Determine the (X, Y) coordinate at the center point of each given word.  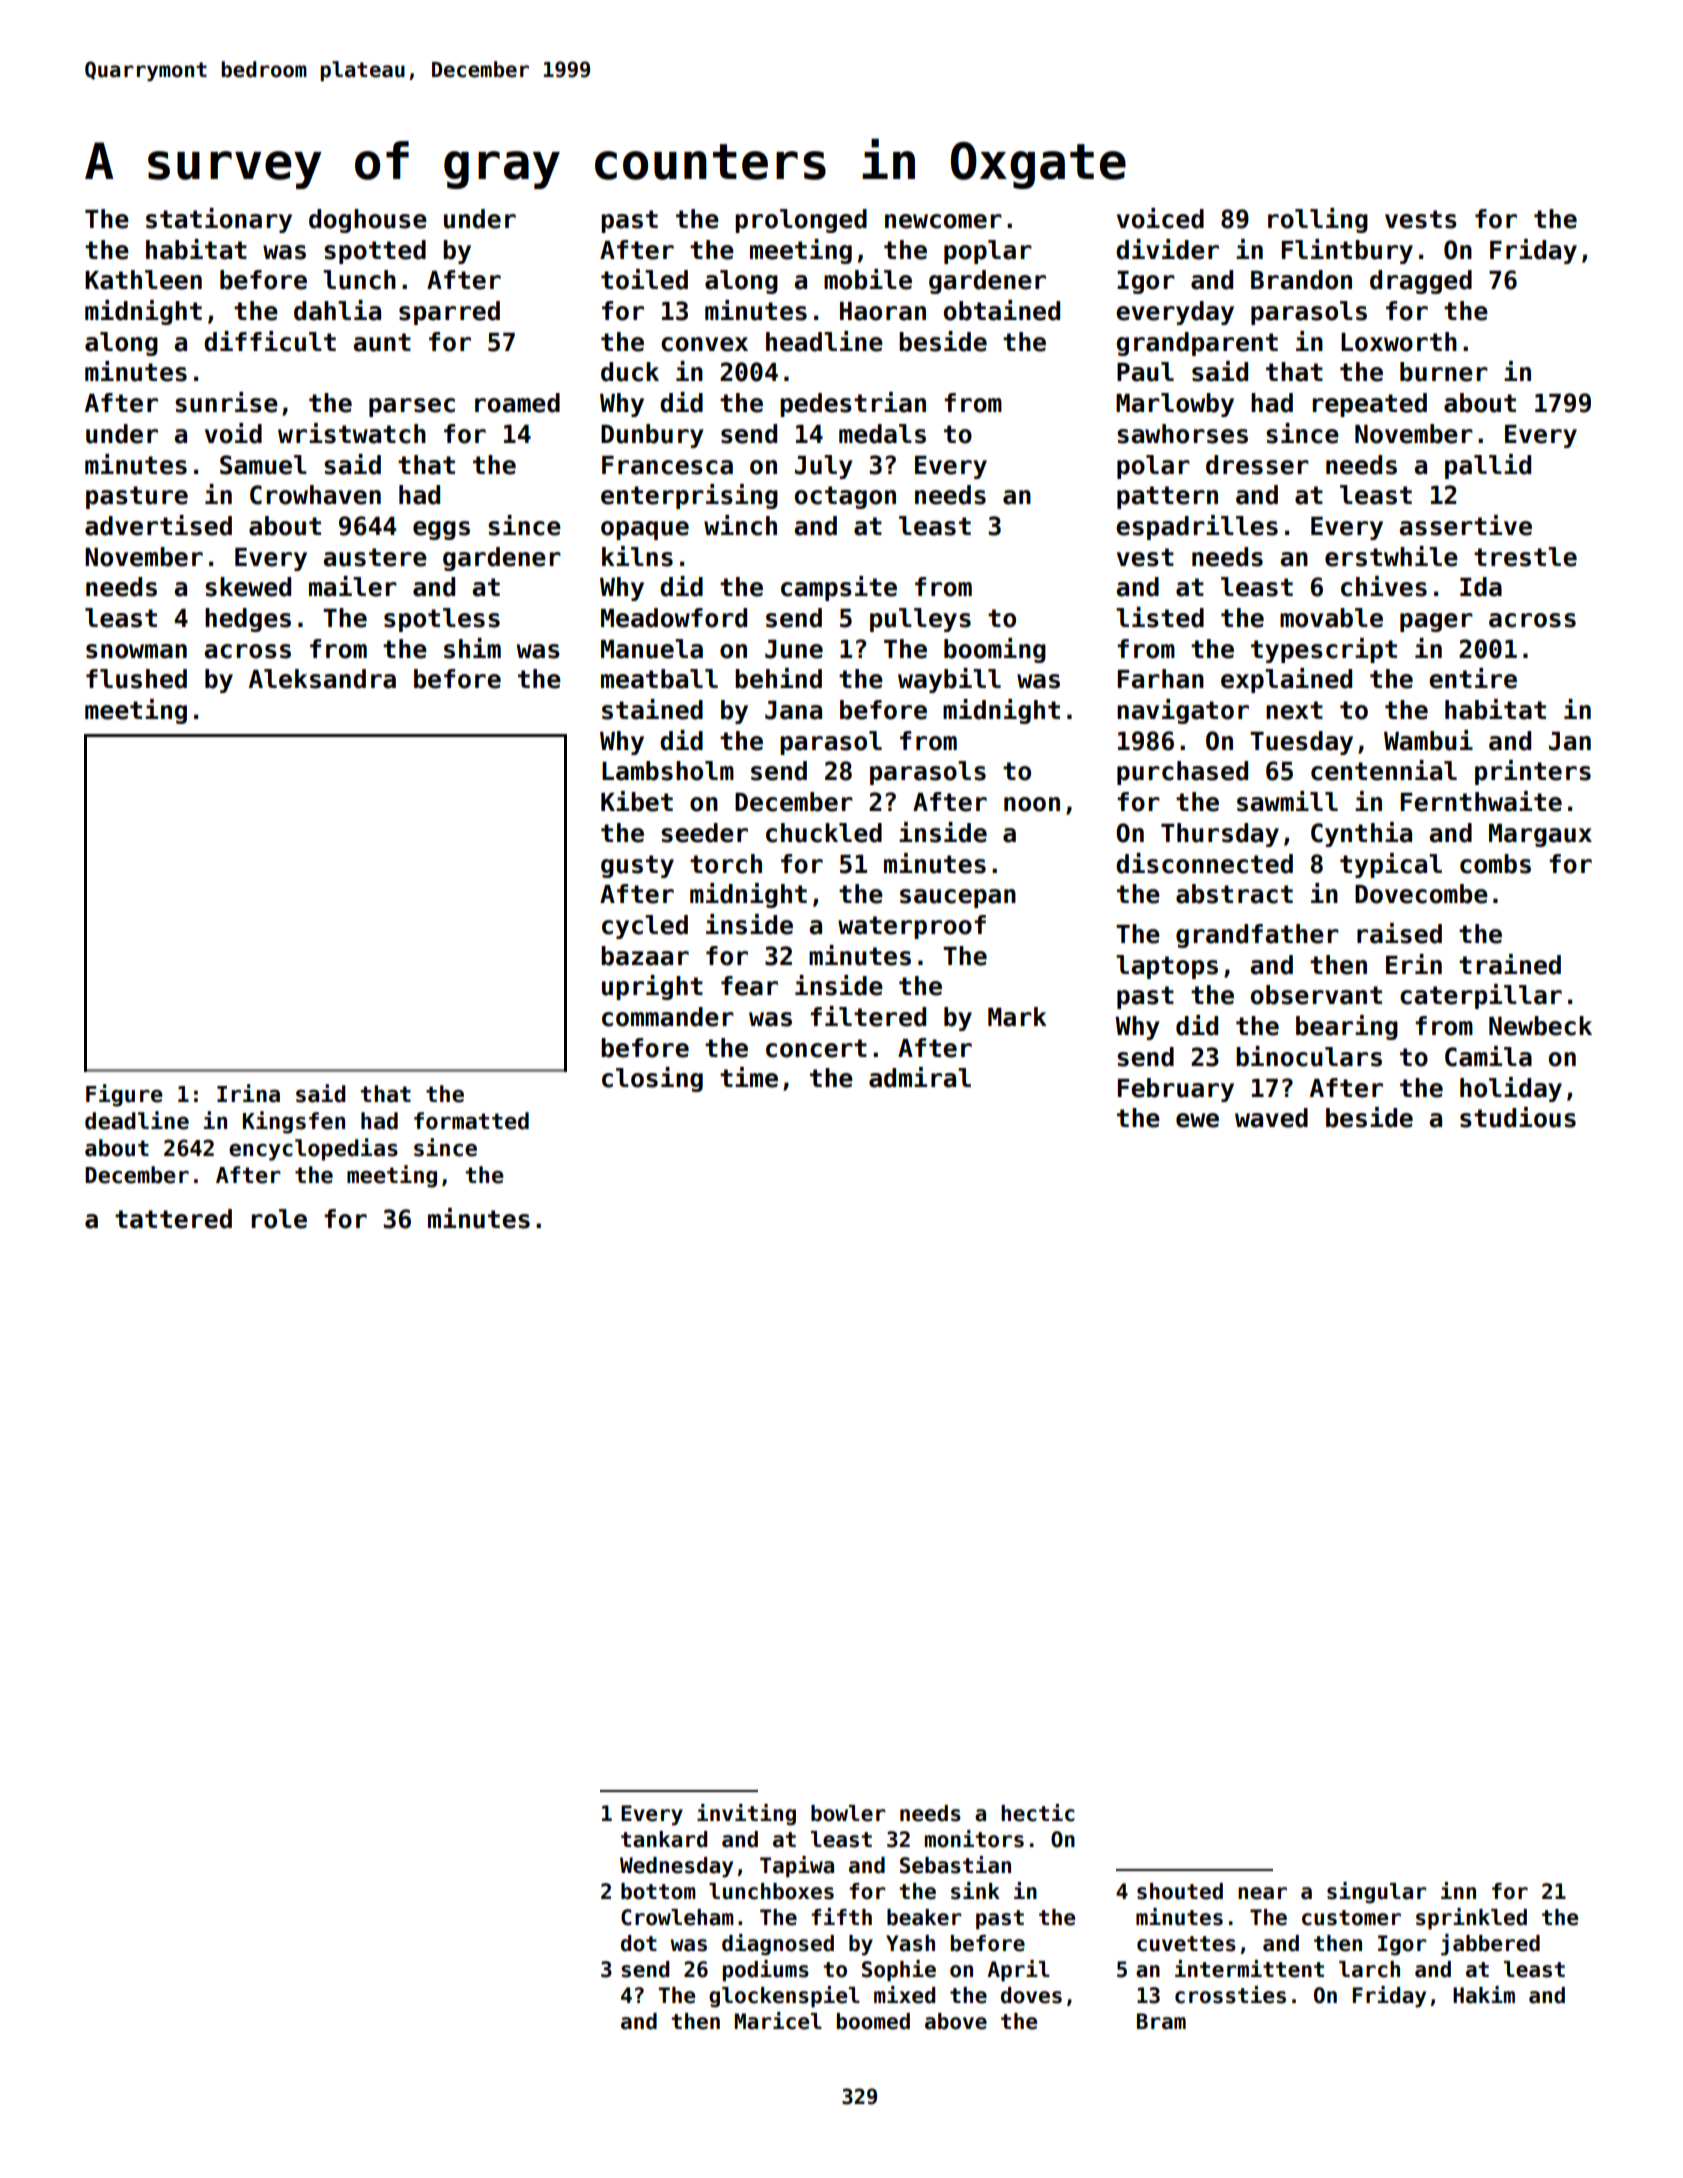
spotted (375, 252)
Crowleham (677, 1917)
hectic (1038, 1813)
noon (1032, 804)
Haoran (883, 311)
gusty (637, 866)
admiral (920, 1077)
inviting (746, 1815)
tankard (664, 1839)
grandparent (1197, 344)
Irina (248, 1093)
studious (1518, 1117)
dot (639, 1943)
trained (1510, 964)
